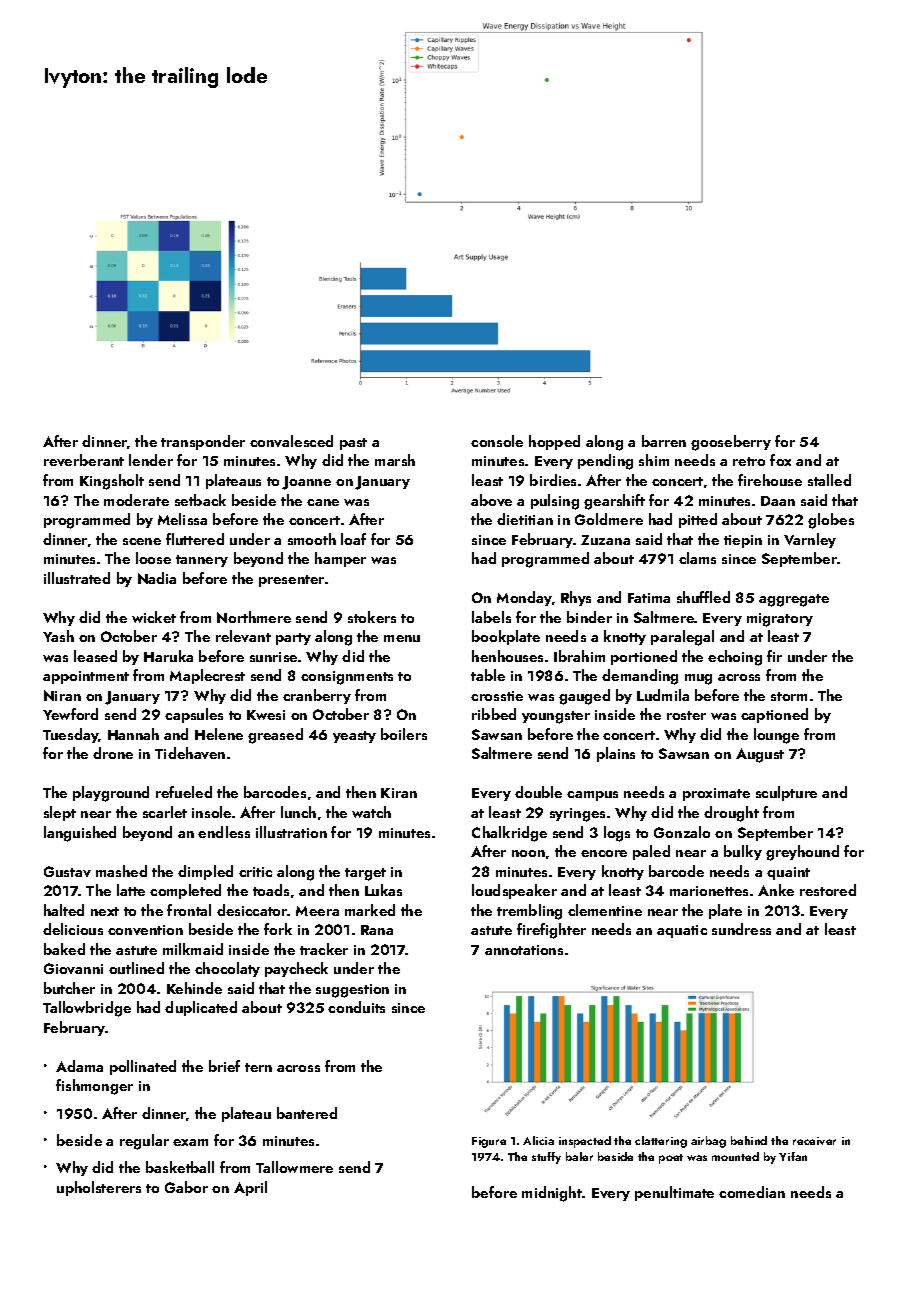  I want to click on lounge, so click(776, 736).
